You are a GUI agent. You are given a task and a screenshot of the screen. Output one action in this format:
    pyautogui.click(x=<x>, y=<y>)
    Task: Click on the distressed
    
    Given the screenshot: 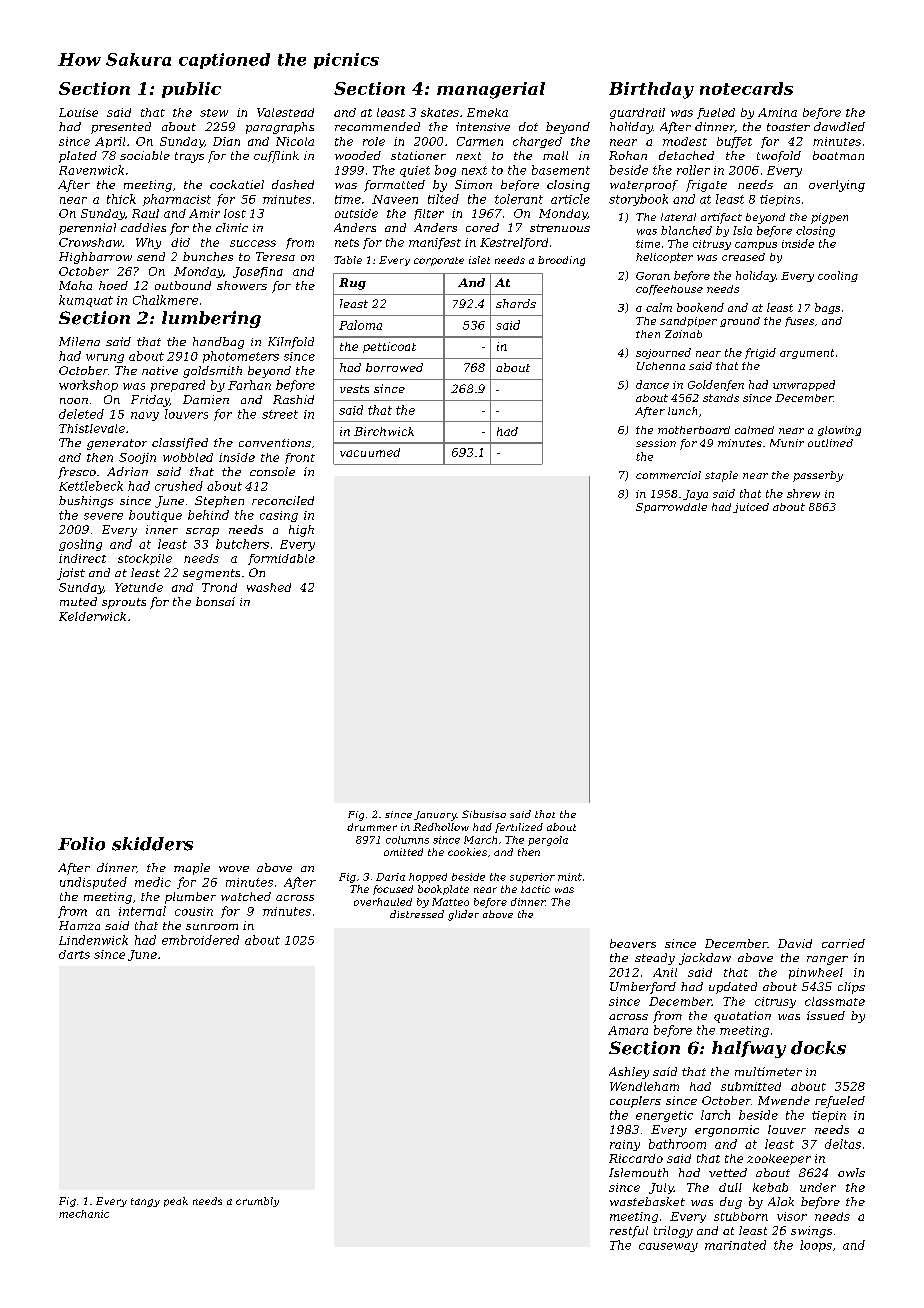 What is the action you would take?
    pyautogui.click(x=417, y=914)
